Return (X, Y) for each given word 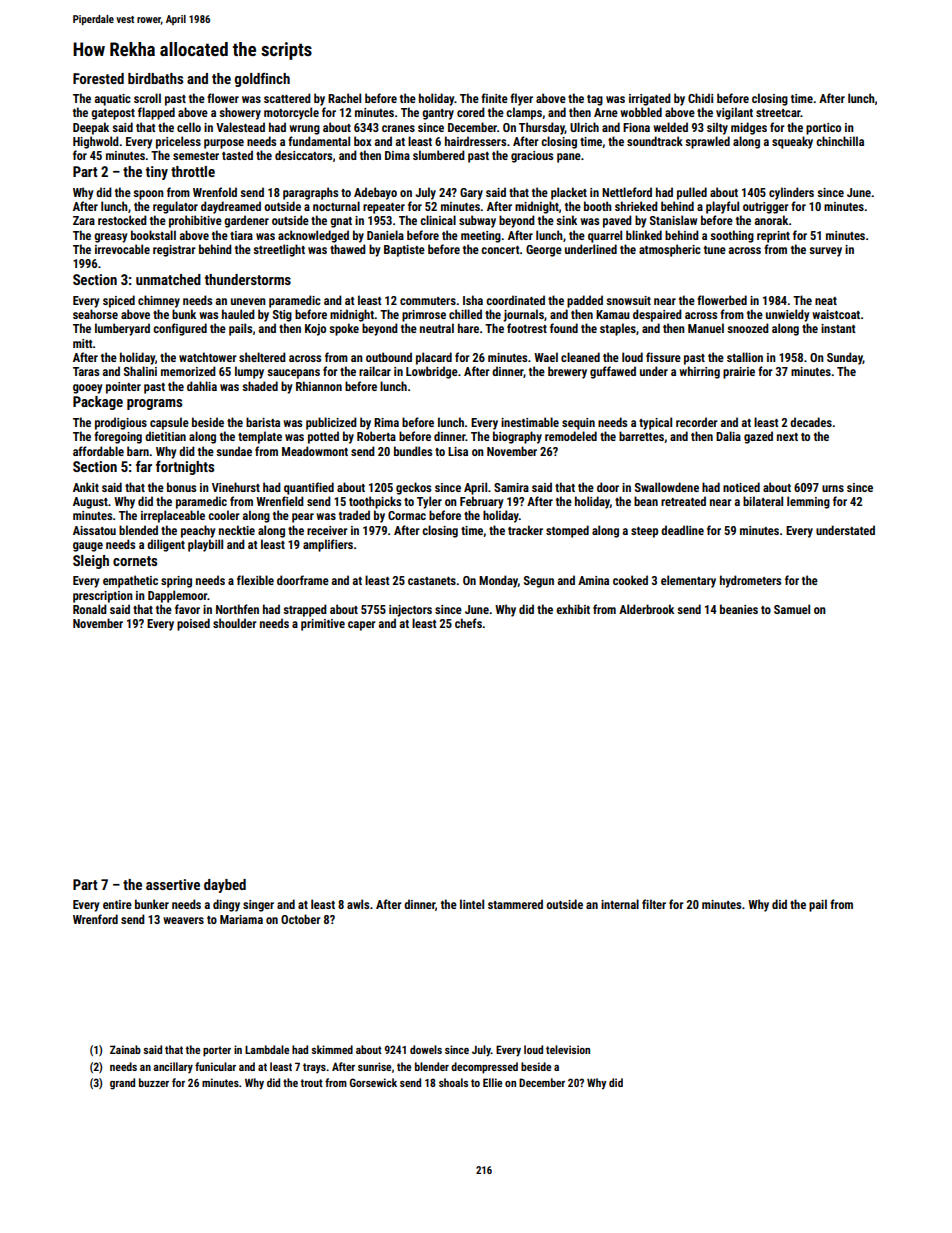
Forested (98, 78)
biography (517, 437)
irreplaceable (173, 516)
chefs (468, 623)
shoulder (235, 623)
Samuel (792, 609)
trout (311, 1083)
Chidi (700, 98)
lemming (808, 502)
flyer (521, 99)
